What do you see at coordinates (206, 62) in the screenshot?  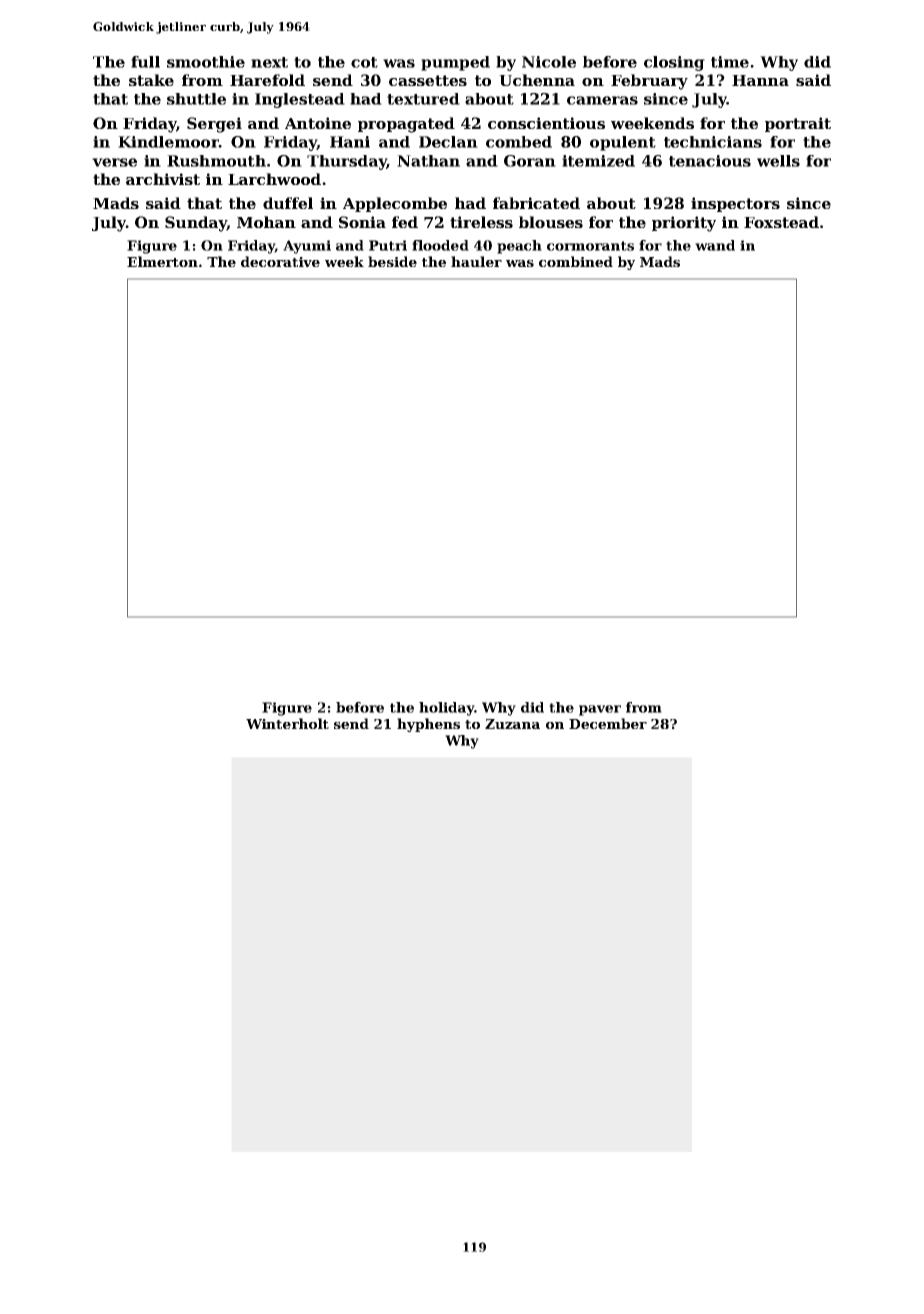 I see `smoothie` at bounding box center [206, 62].
